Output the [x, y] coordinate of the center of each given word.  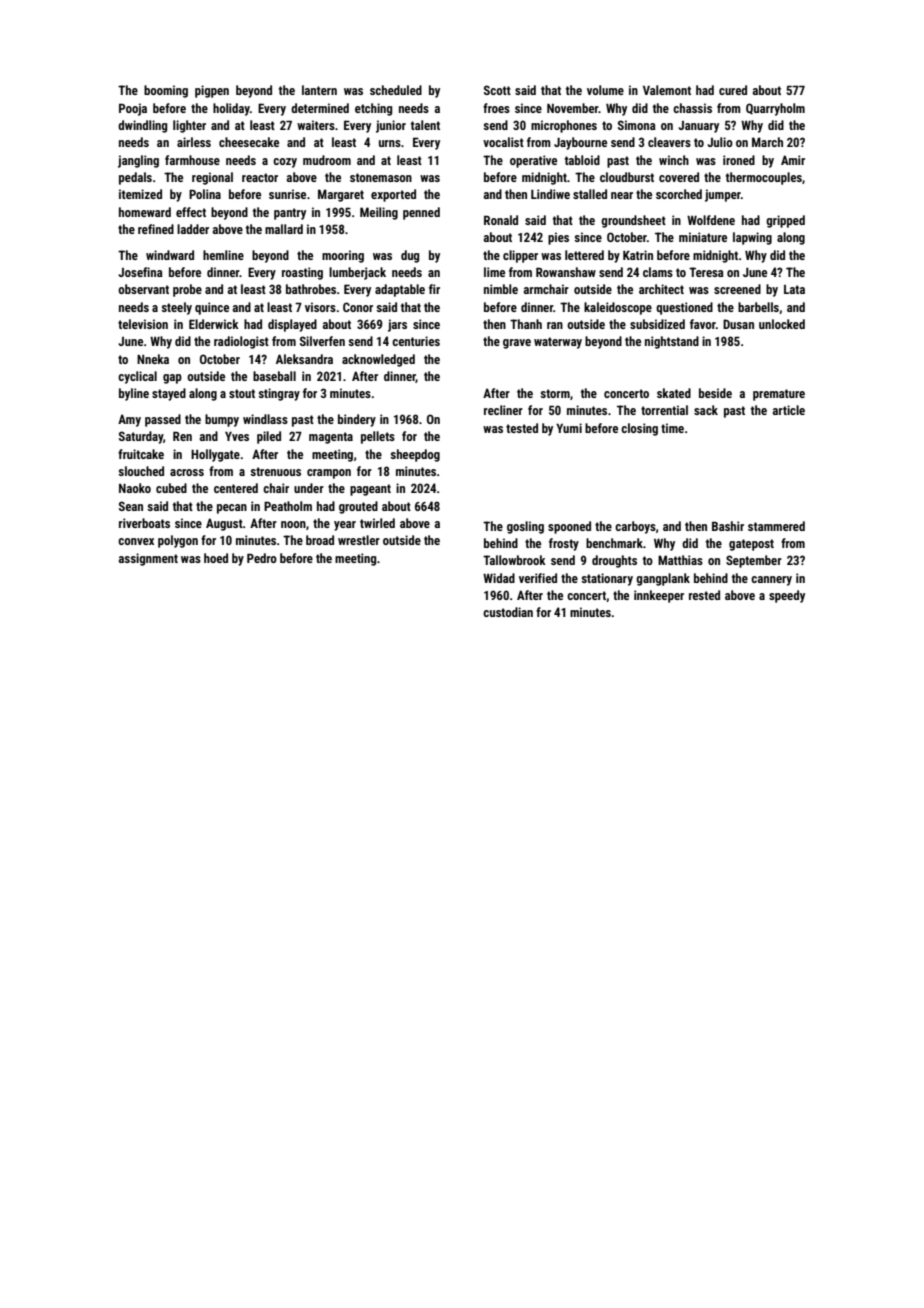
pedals [135, 178]
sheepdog [415, 455]
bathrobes [311, 289]
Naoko [135, 488]
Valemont [667, 90]
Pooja [133, 109]
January [698, 127]
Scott [497, 90]
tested [522, 428]
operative [533, 161]
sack [706, 410]
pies [558, 238]
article [789, 410]
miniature [703, 237]
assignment [148, 559]
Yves [237, 436]
